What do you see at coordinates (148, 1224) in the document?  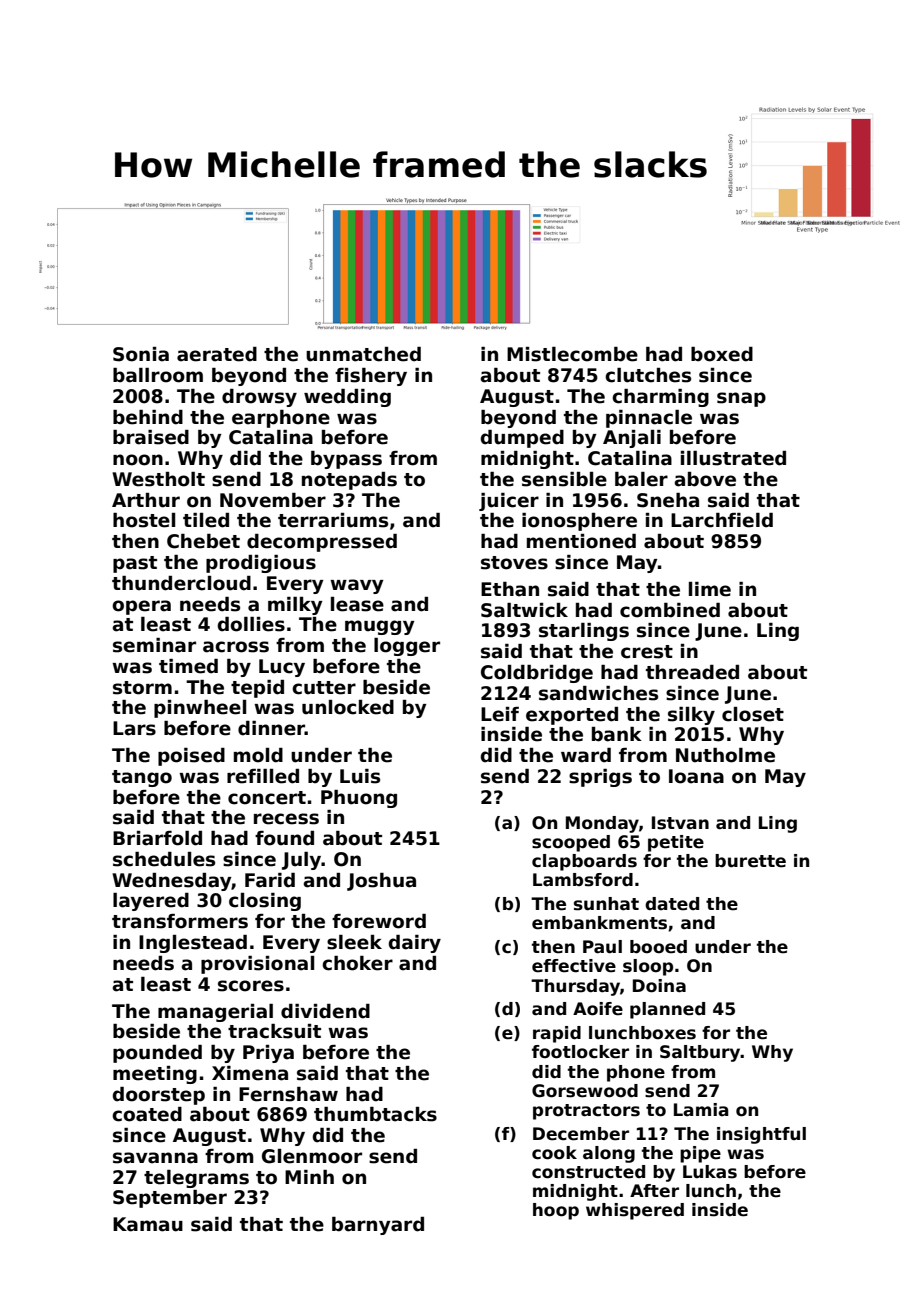 I see `Kamau` at bounding box center [148, 1224].
